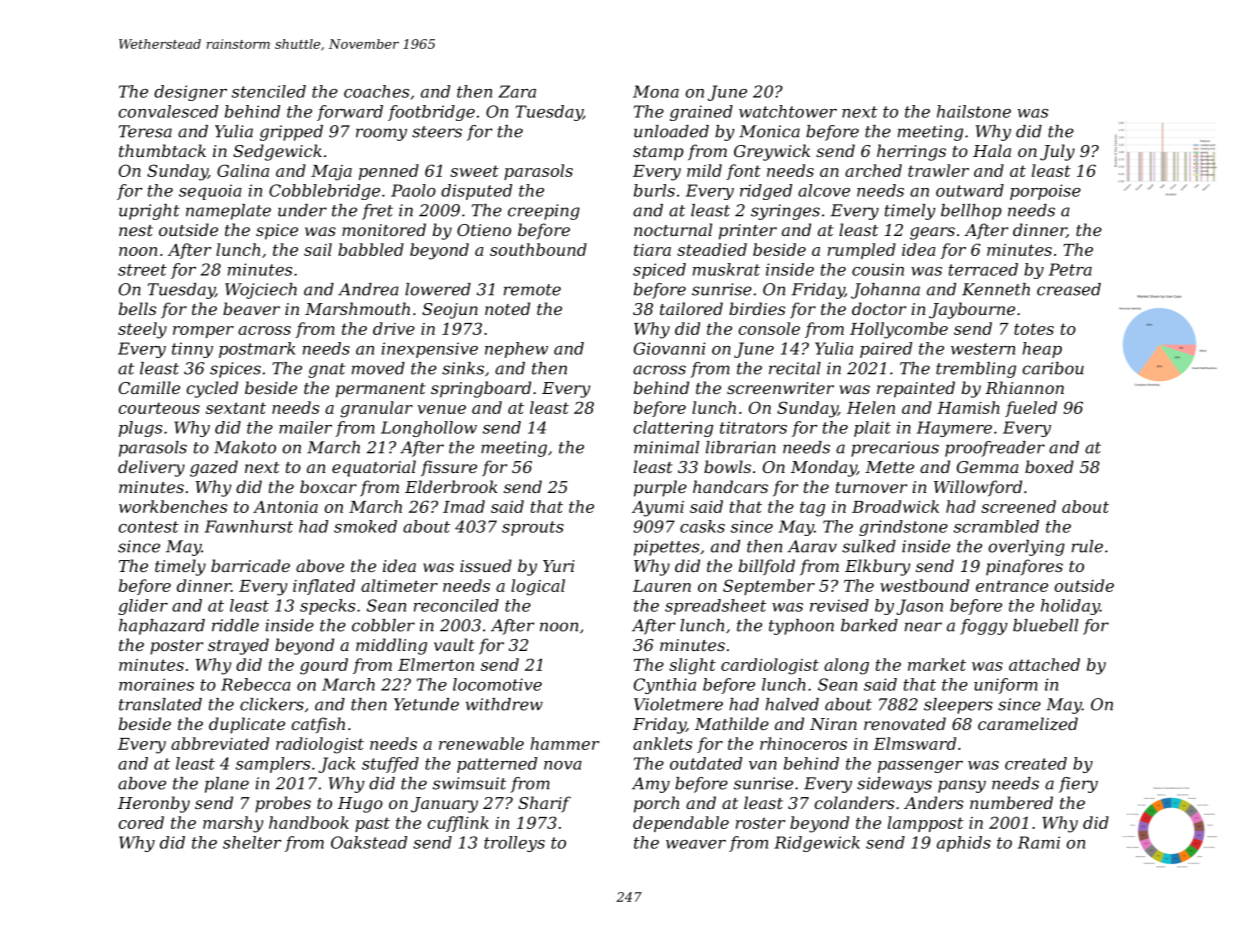 Image resolution: width=1233 pixels, height=952 pixels. What do you see at coordinates (974, 111) in the screenshot?
I see `hailstone` at bounding box center [974, 111].
